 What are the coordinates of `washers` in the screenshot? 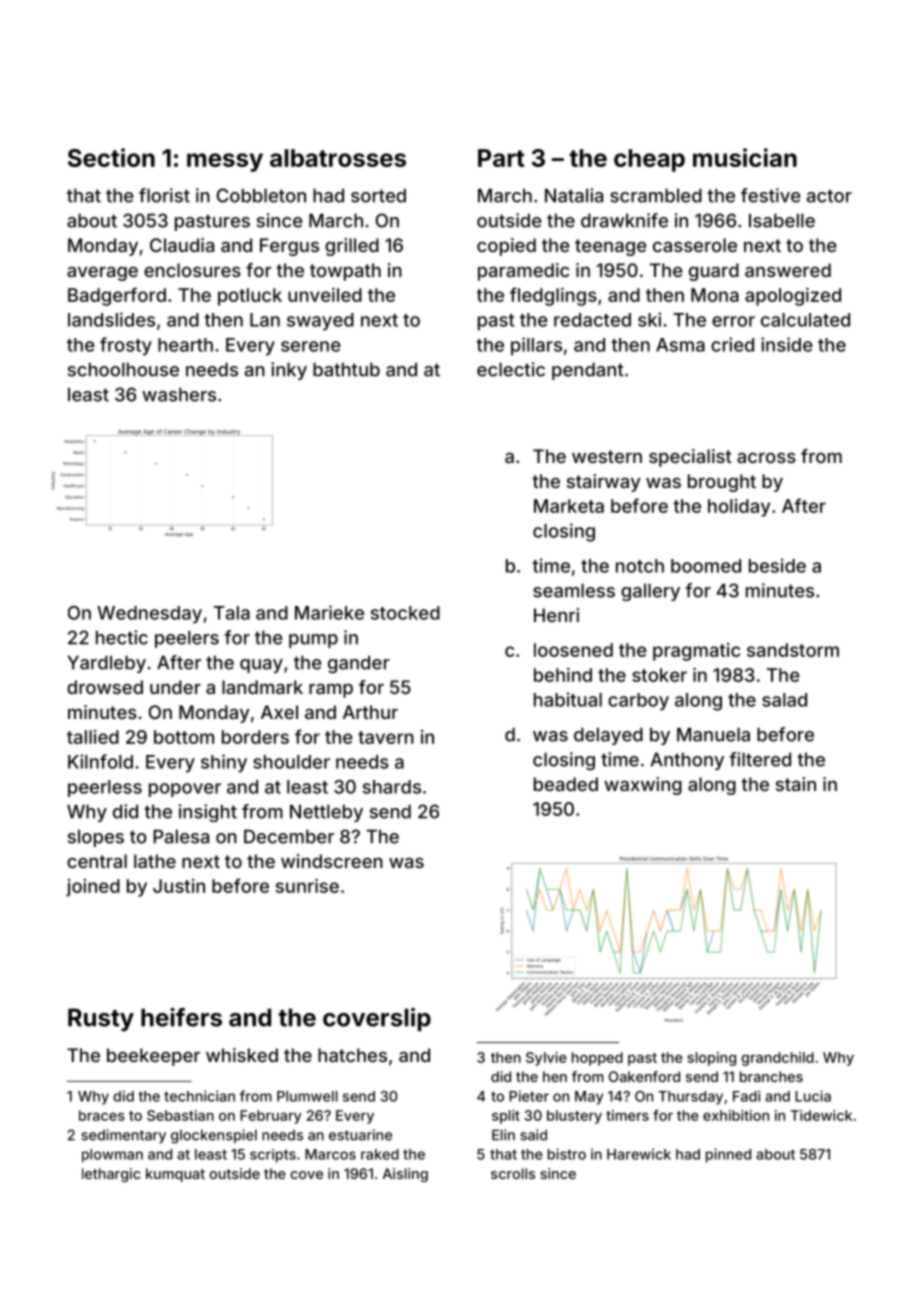 It's located at (179, 394).
